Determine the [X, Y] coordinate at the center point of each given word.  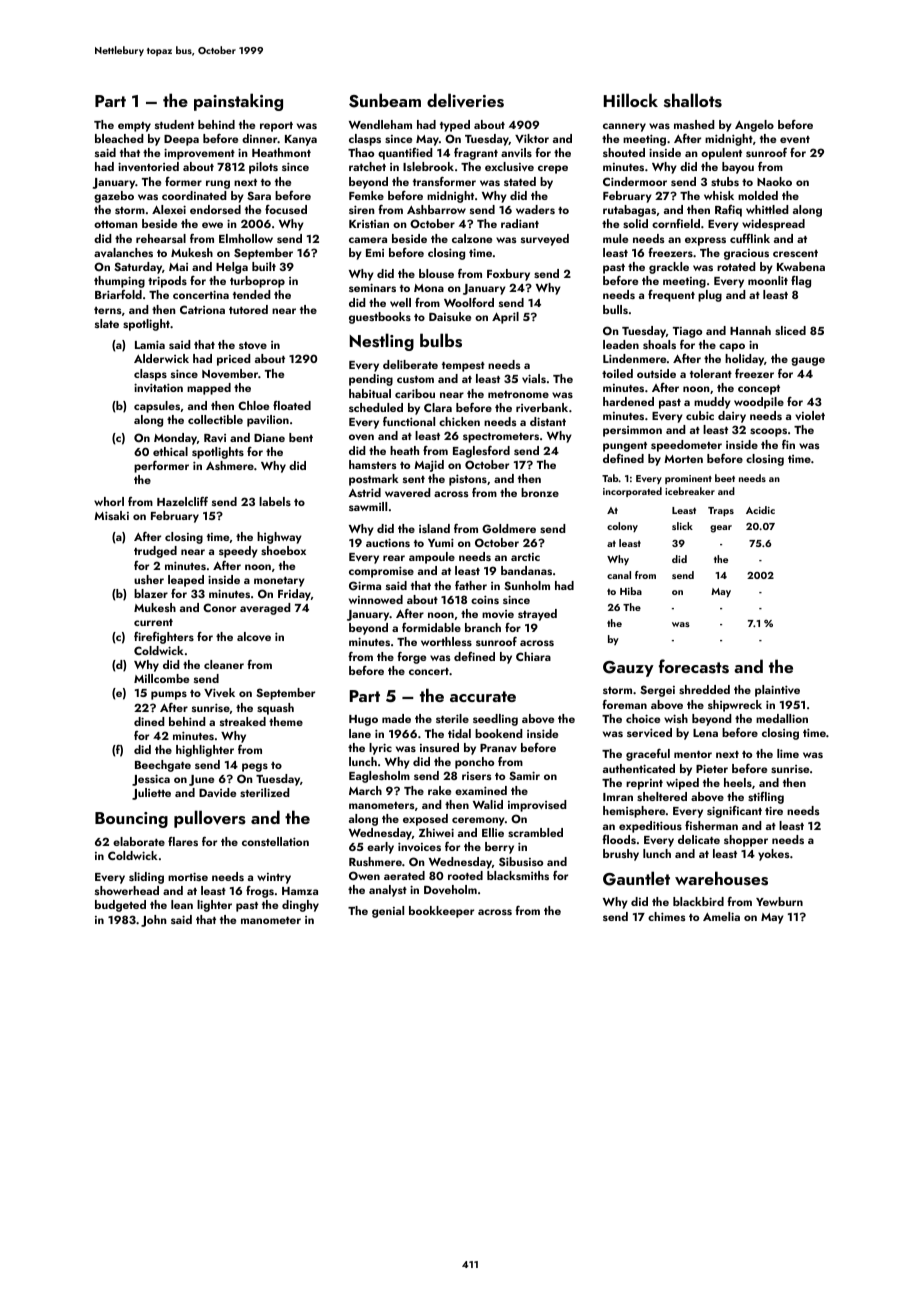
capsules [157, 407]
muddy [712, 403]
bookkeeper [441, 912]
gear [721, 529]
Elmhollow [246, 238]
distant [548, 421]
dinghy [300, 906]
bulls [615, 309]
